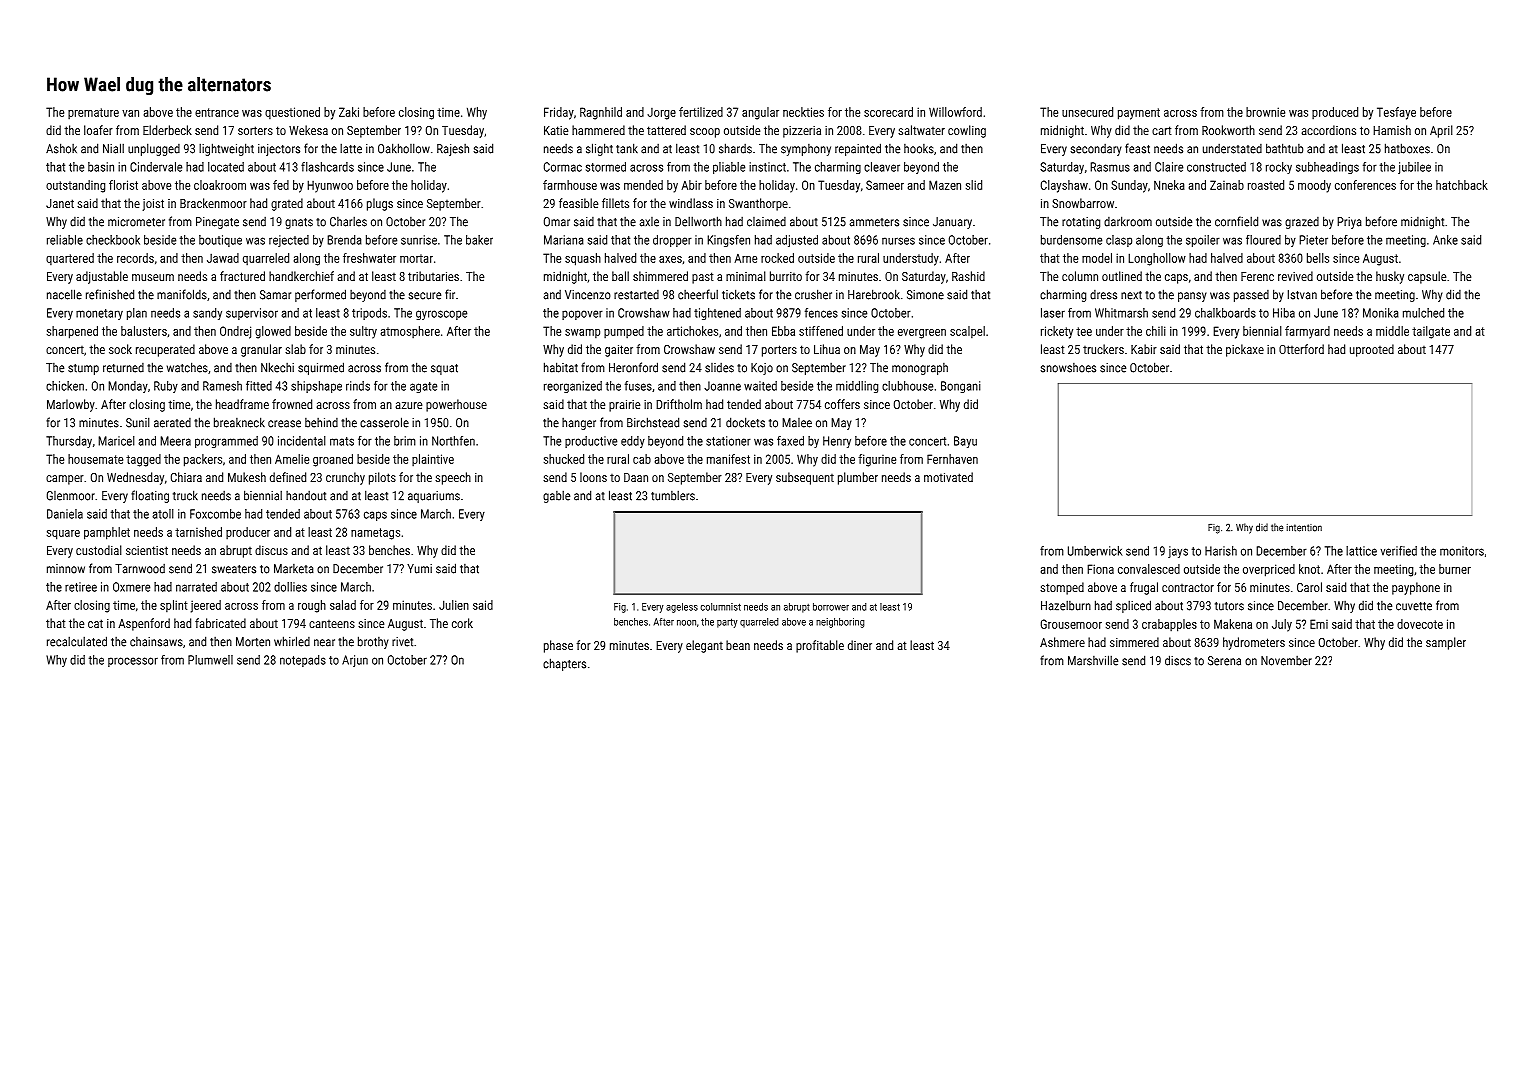  I want to click on axes, so click(670, 259).
